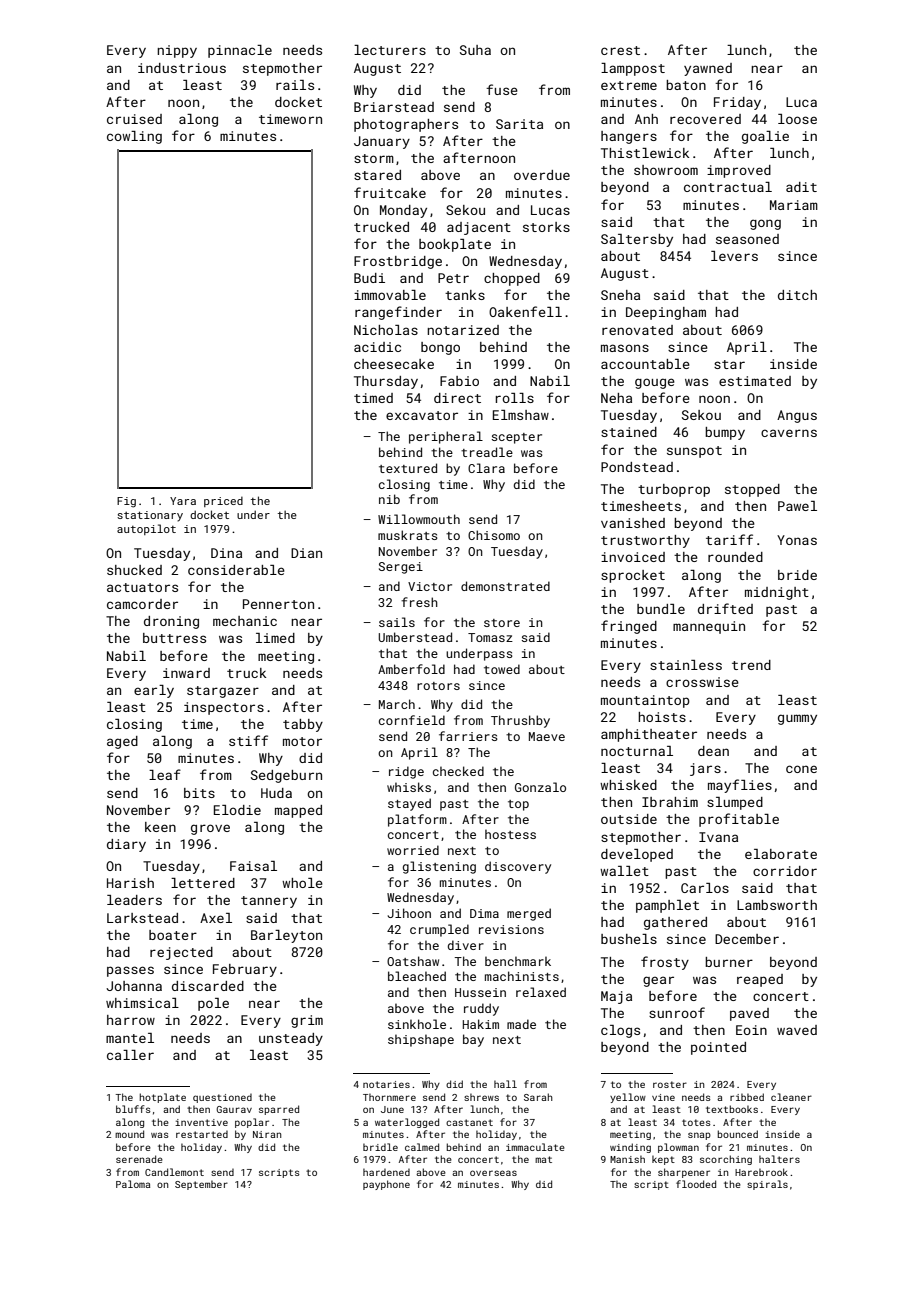  I want to click on lecturers, so click(390, 50).
